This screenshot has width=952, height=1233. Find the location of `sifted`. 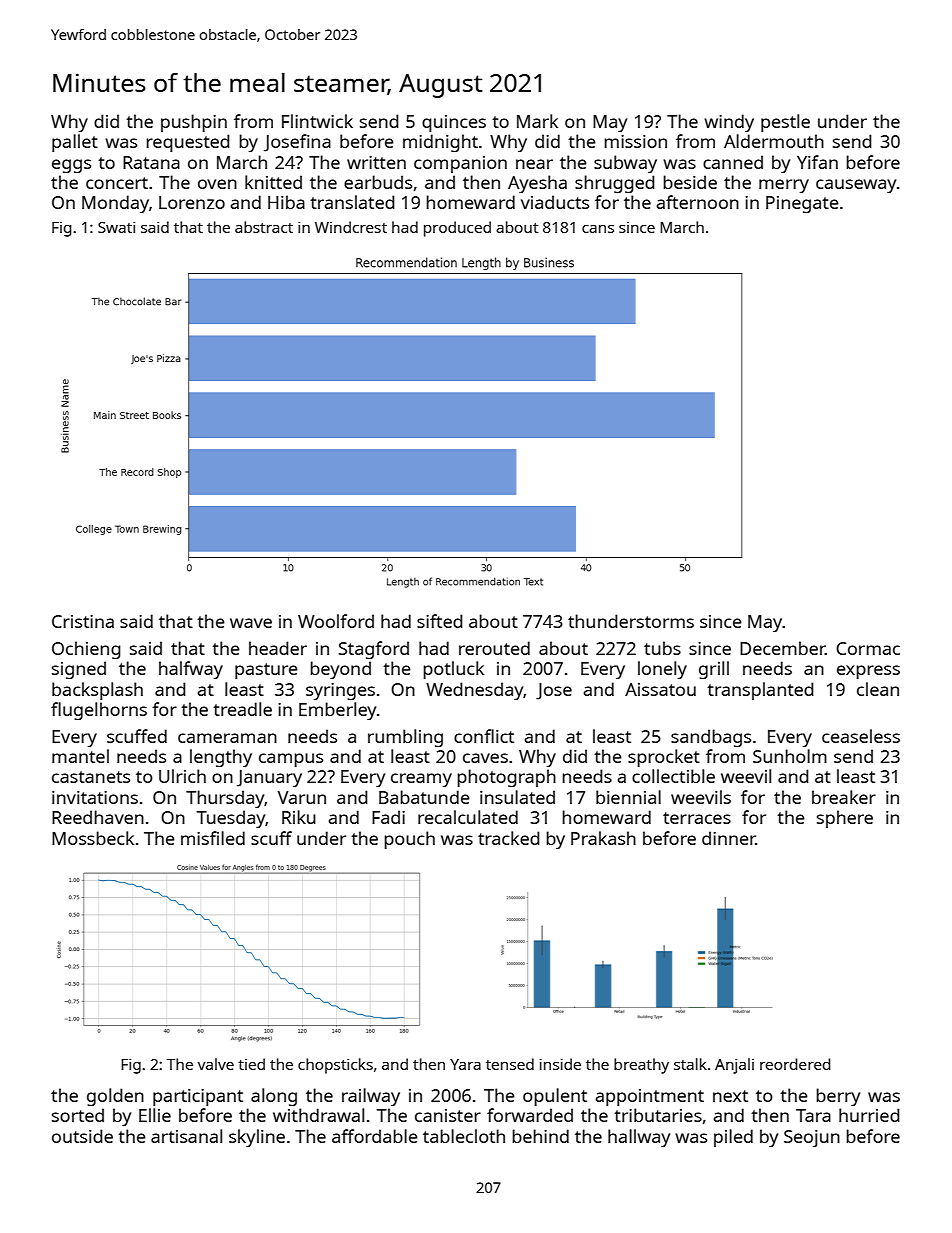

sifted is located at coordinates (440, 621).
